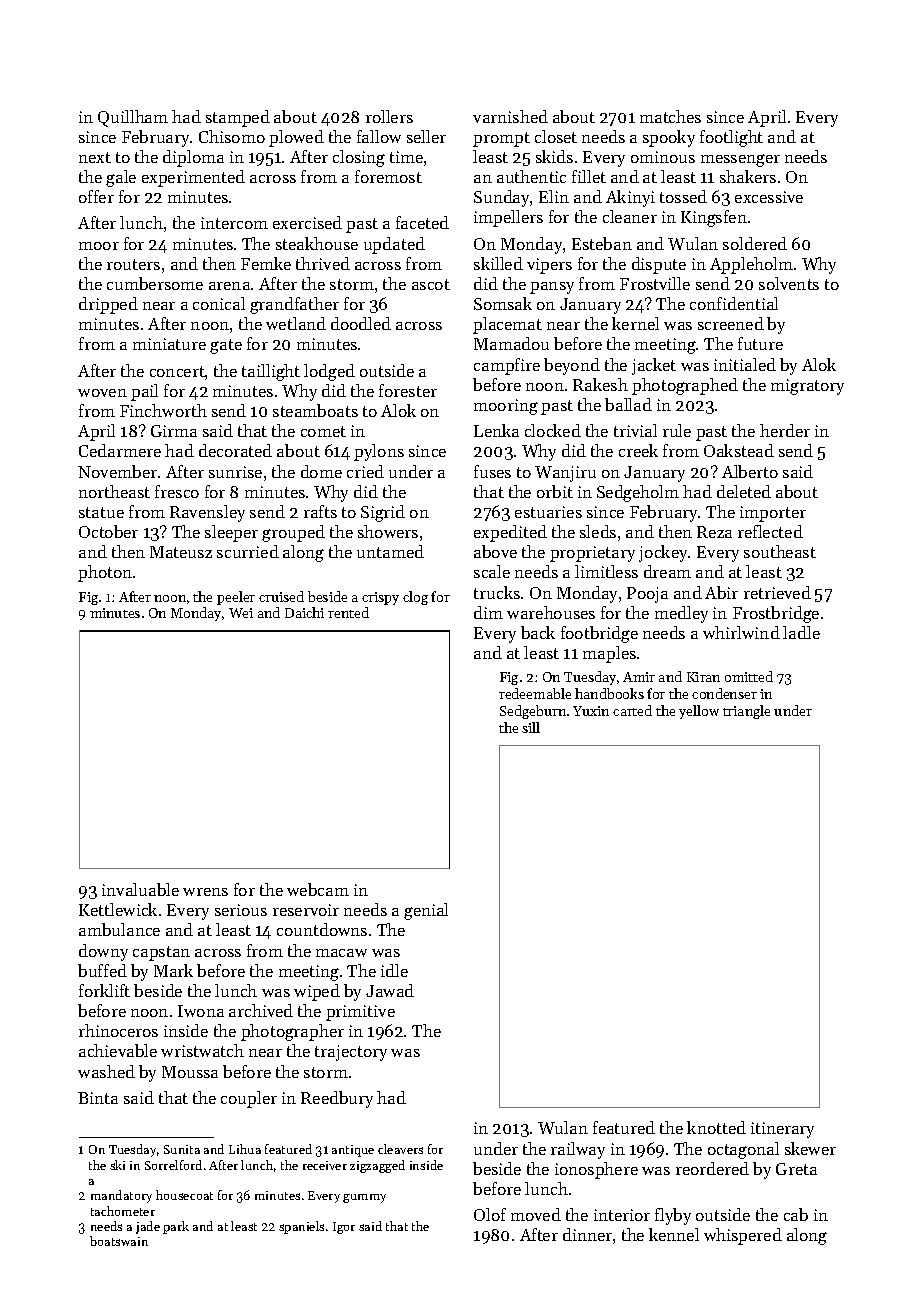  What do you see at coordinates (536, 1214) in the screenshot?
I see `moved` at bounding box center [536, 1214].
